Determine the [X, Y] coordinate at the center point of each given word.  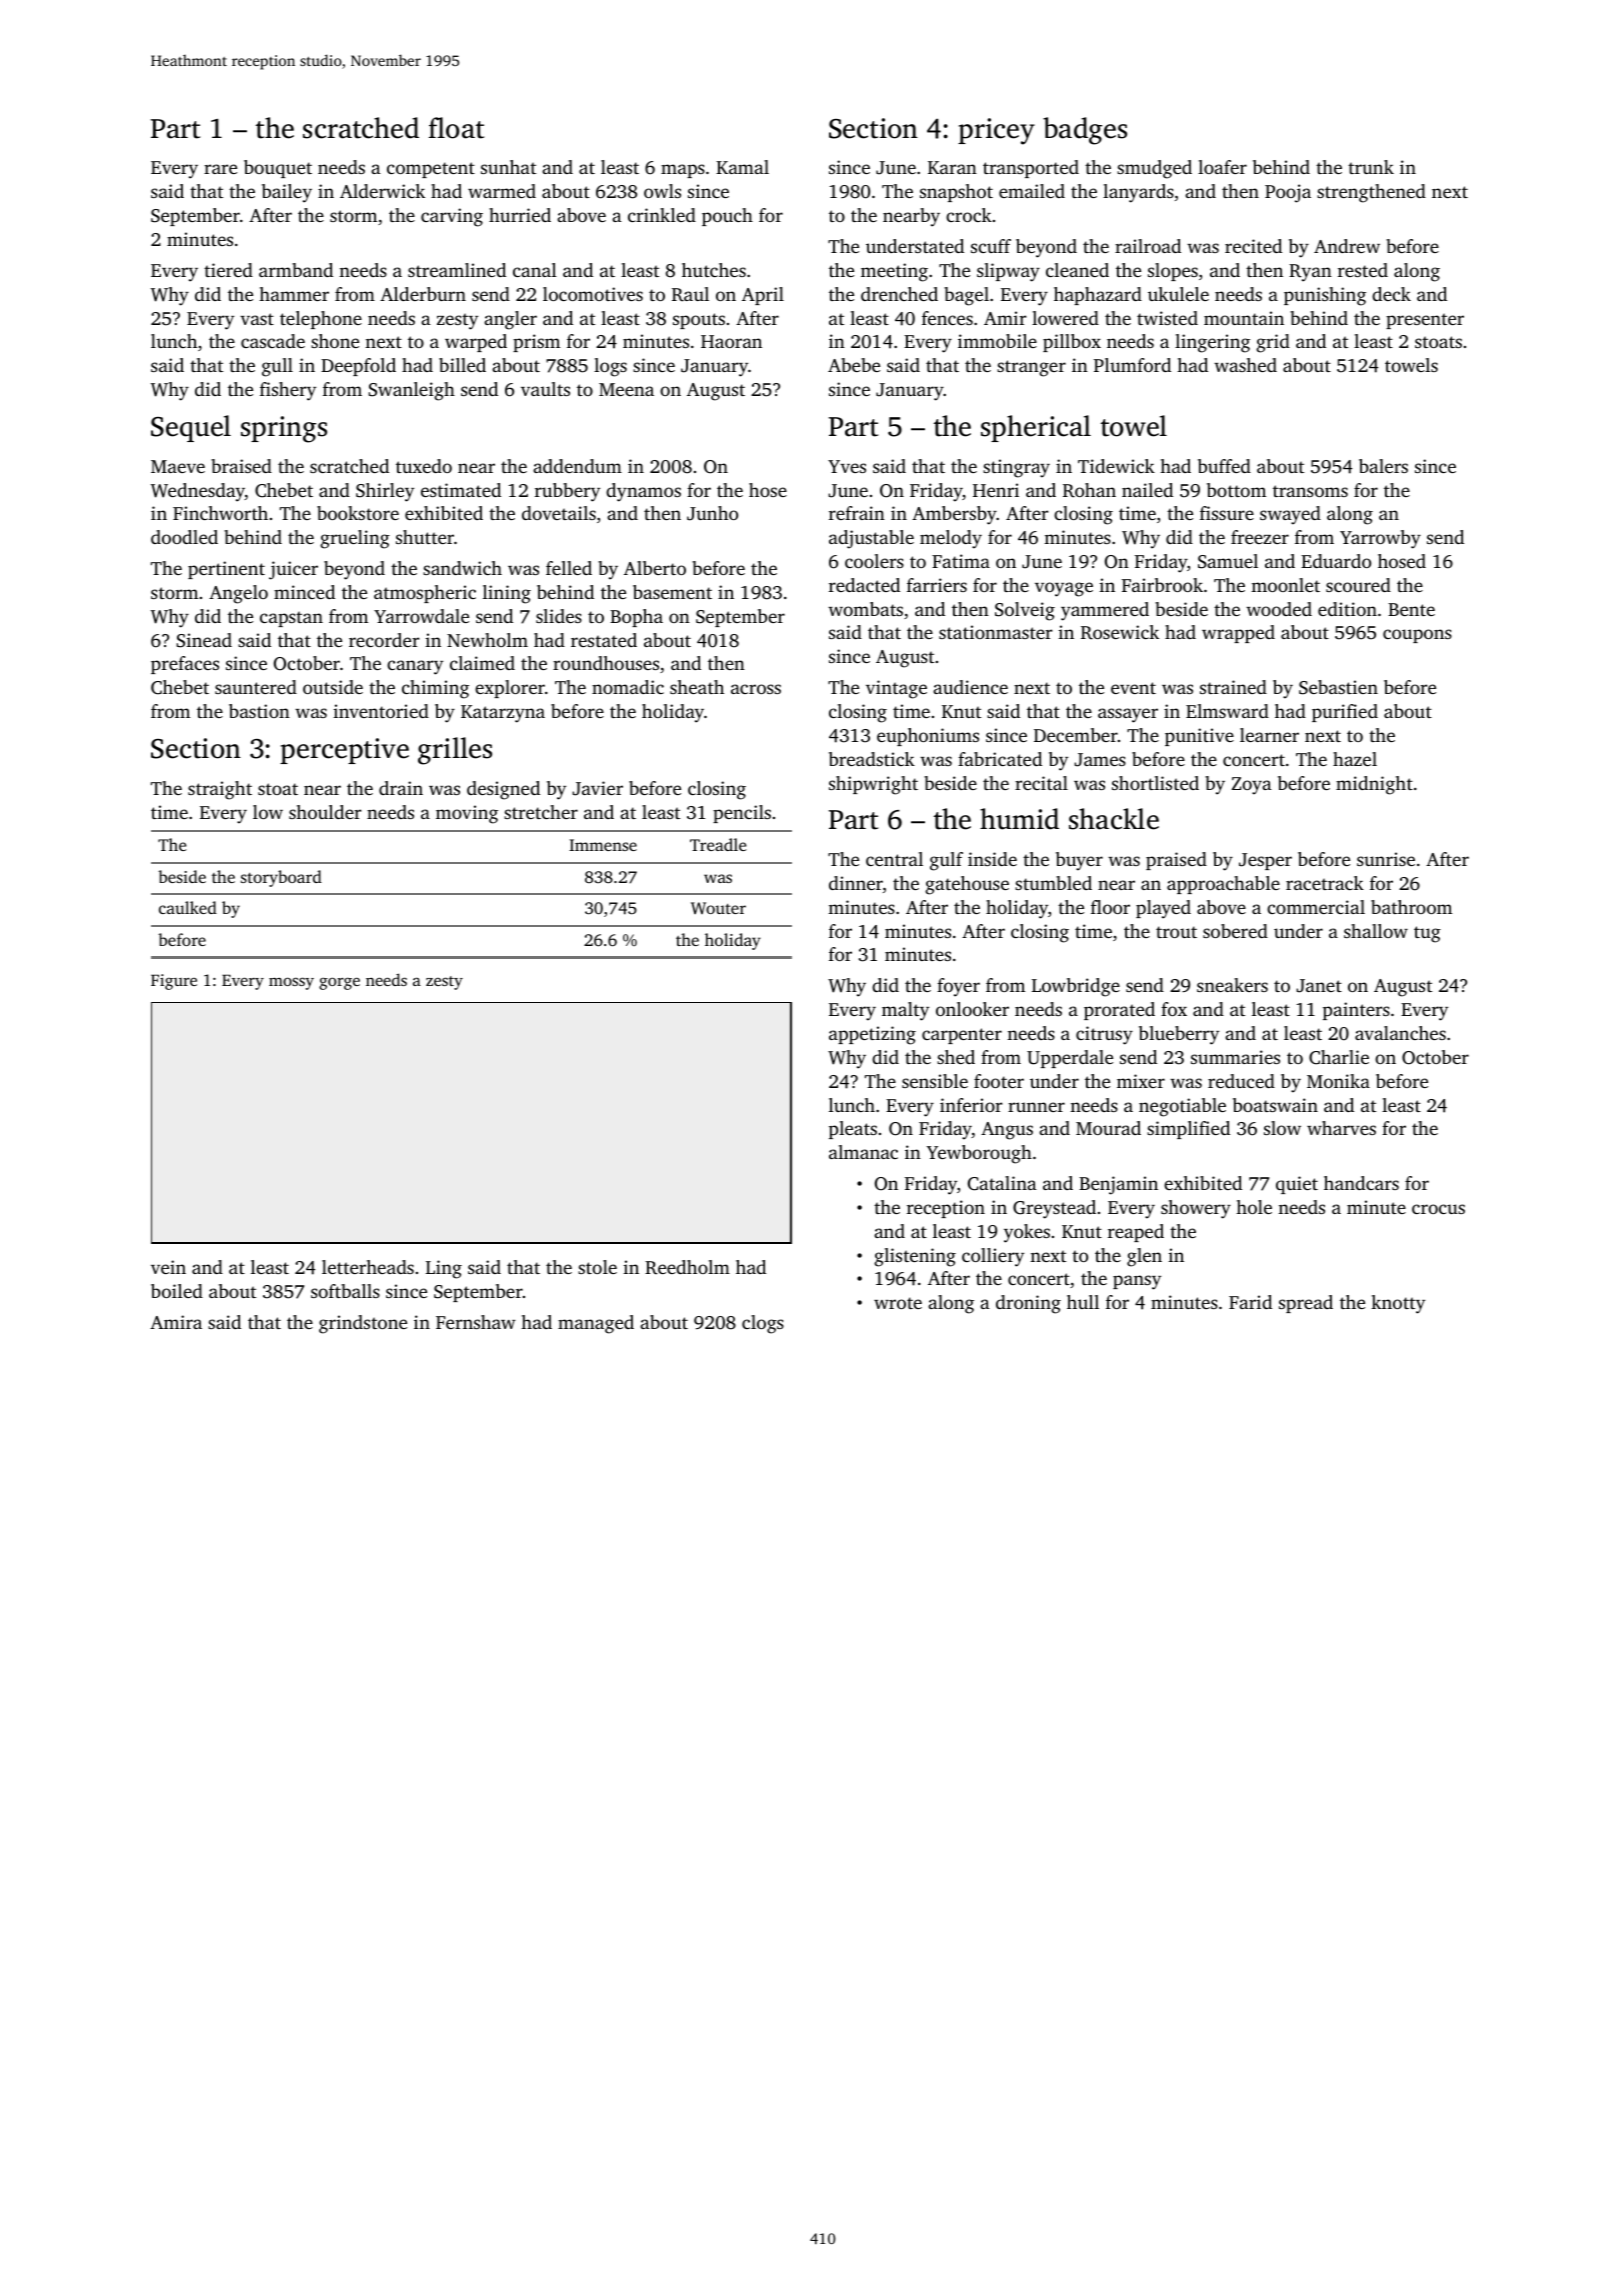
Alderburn [423, 294]
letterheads [368, 1267]
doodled [184, 537]
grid [1273, 343]
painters [1356, 1011]
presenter [1425, 321]
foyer [958, 987]
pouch [727, 217]
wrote [898, 1303]
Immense [603, 845]
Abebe [854, 365]
